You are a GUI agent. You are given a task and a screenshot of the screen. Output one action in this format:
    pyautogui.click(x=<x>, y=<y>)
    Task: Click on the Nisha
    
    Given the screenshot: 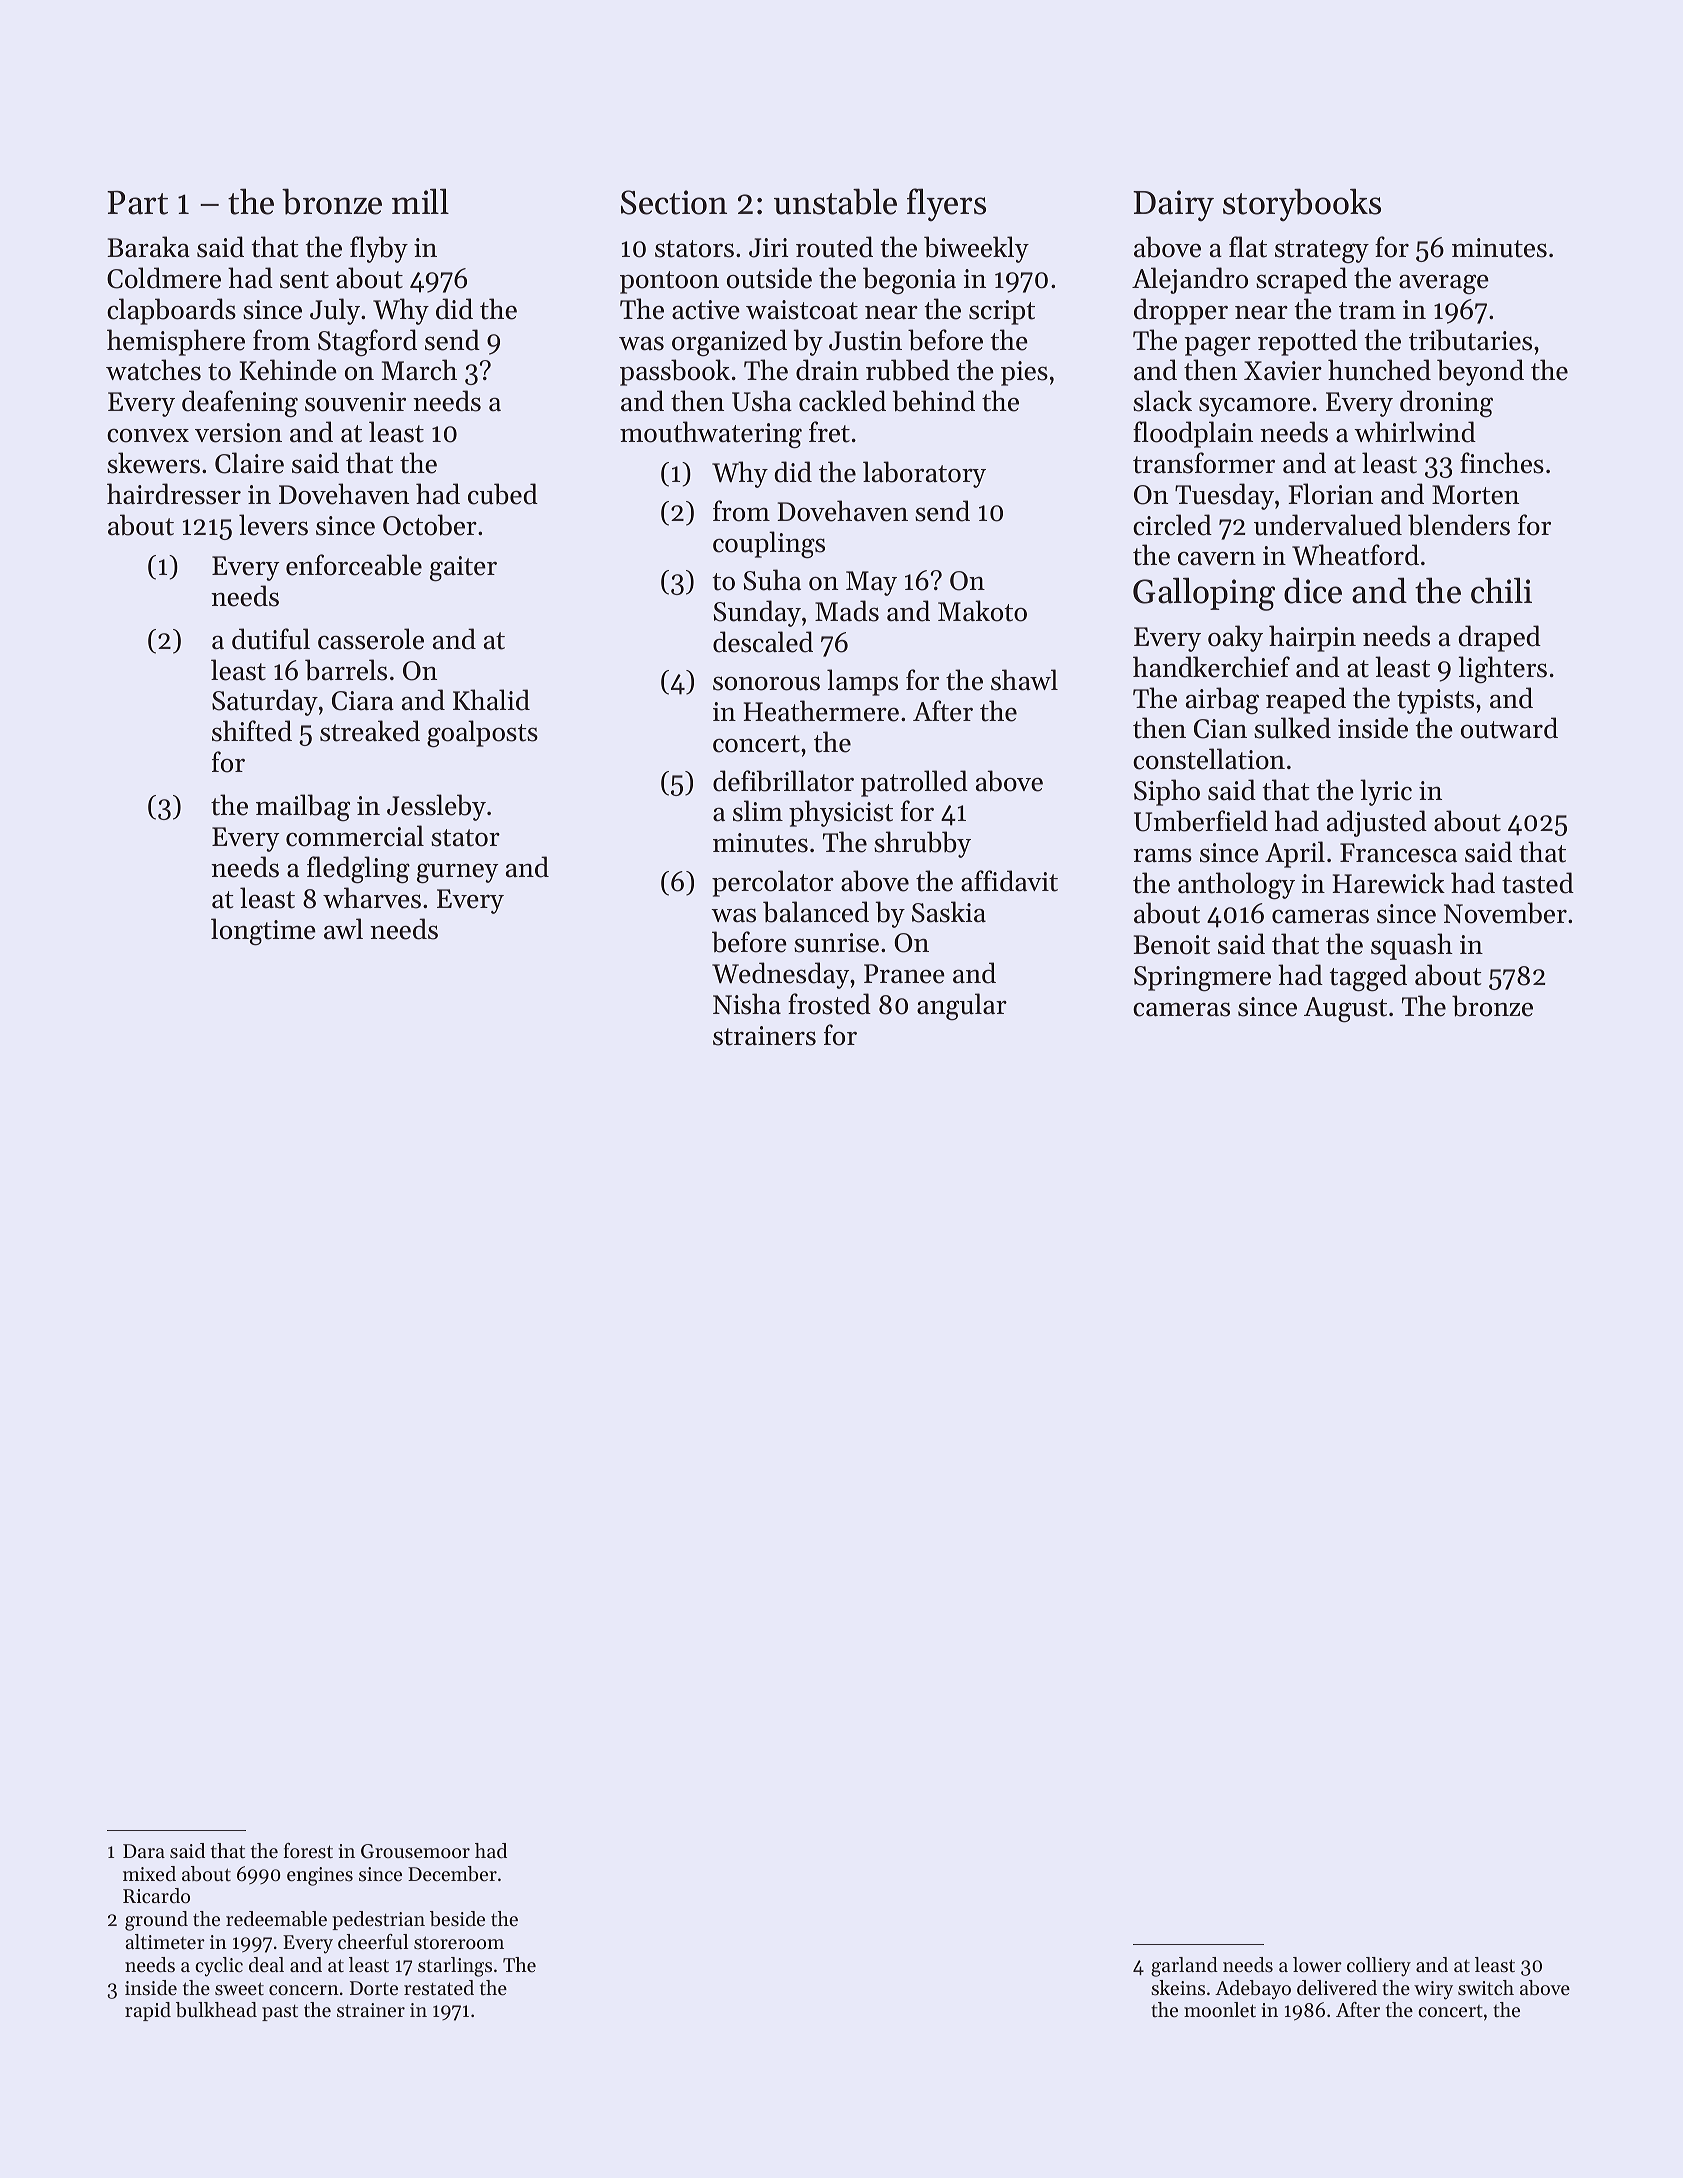 What is the action you would take?
    pyautogui.click(x=747, y=1004)
